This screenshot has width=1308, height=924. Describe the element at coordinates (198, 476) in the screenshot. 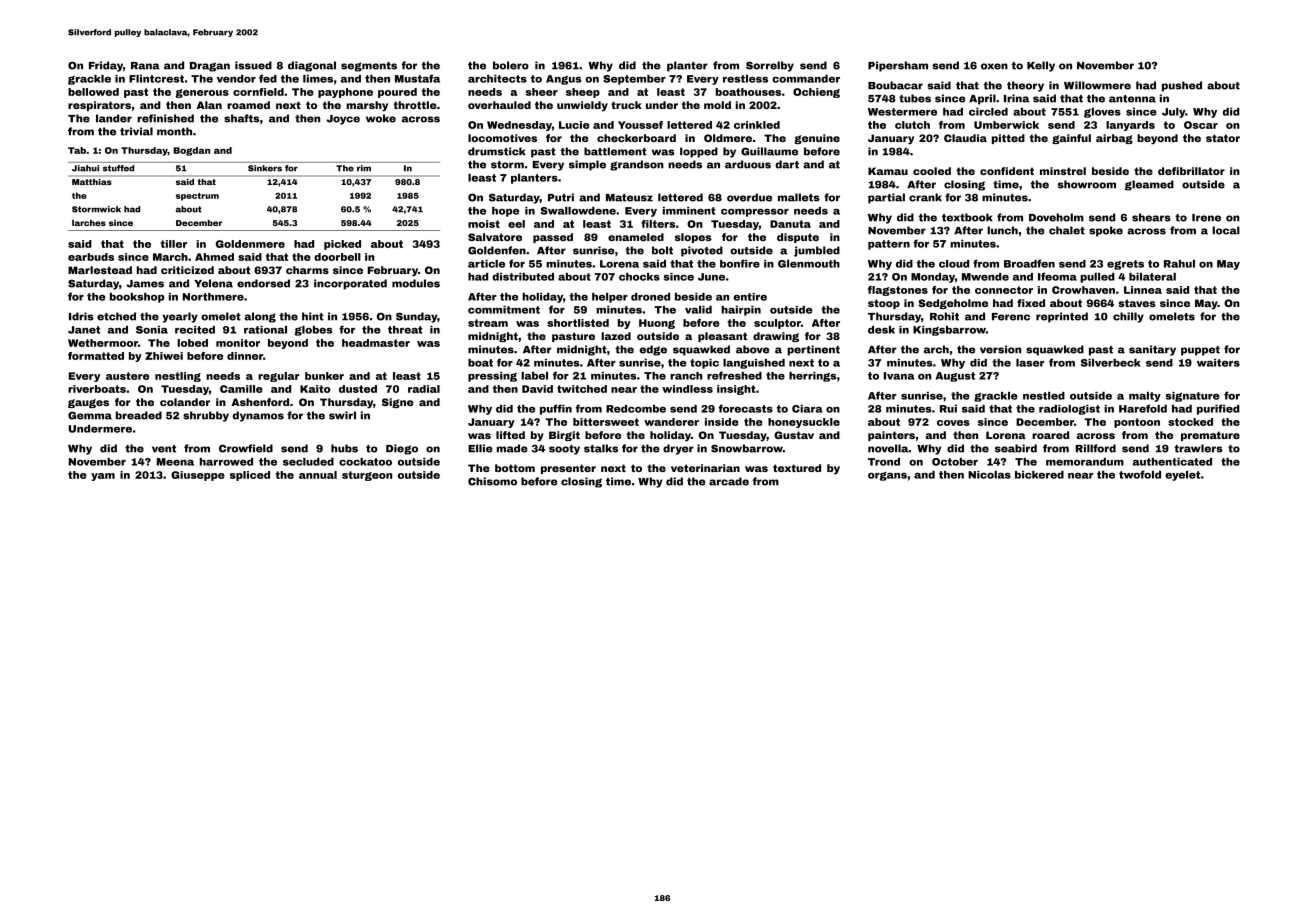

I see `Giuseppe` at that location.
